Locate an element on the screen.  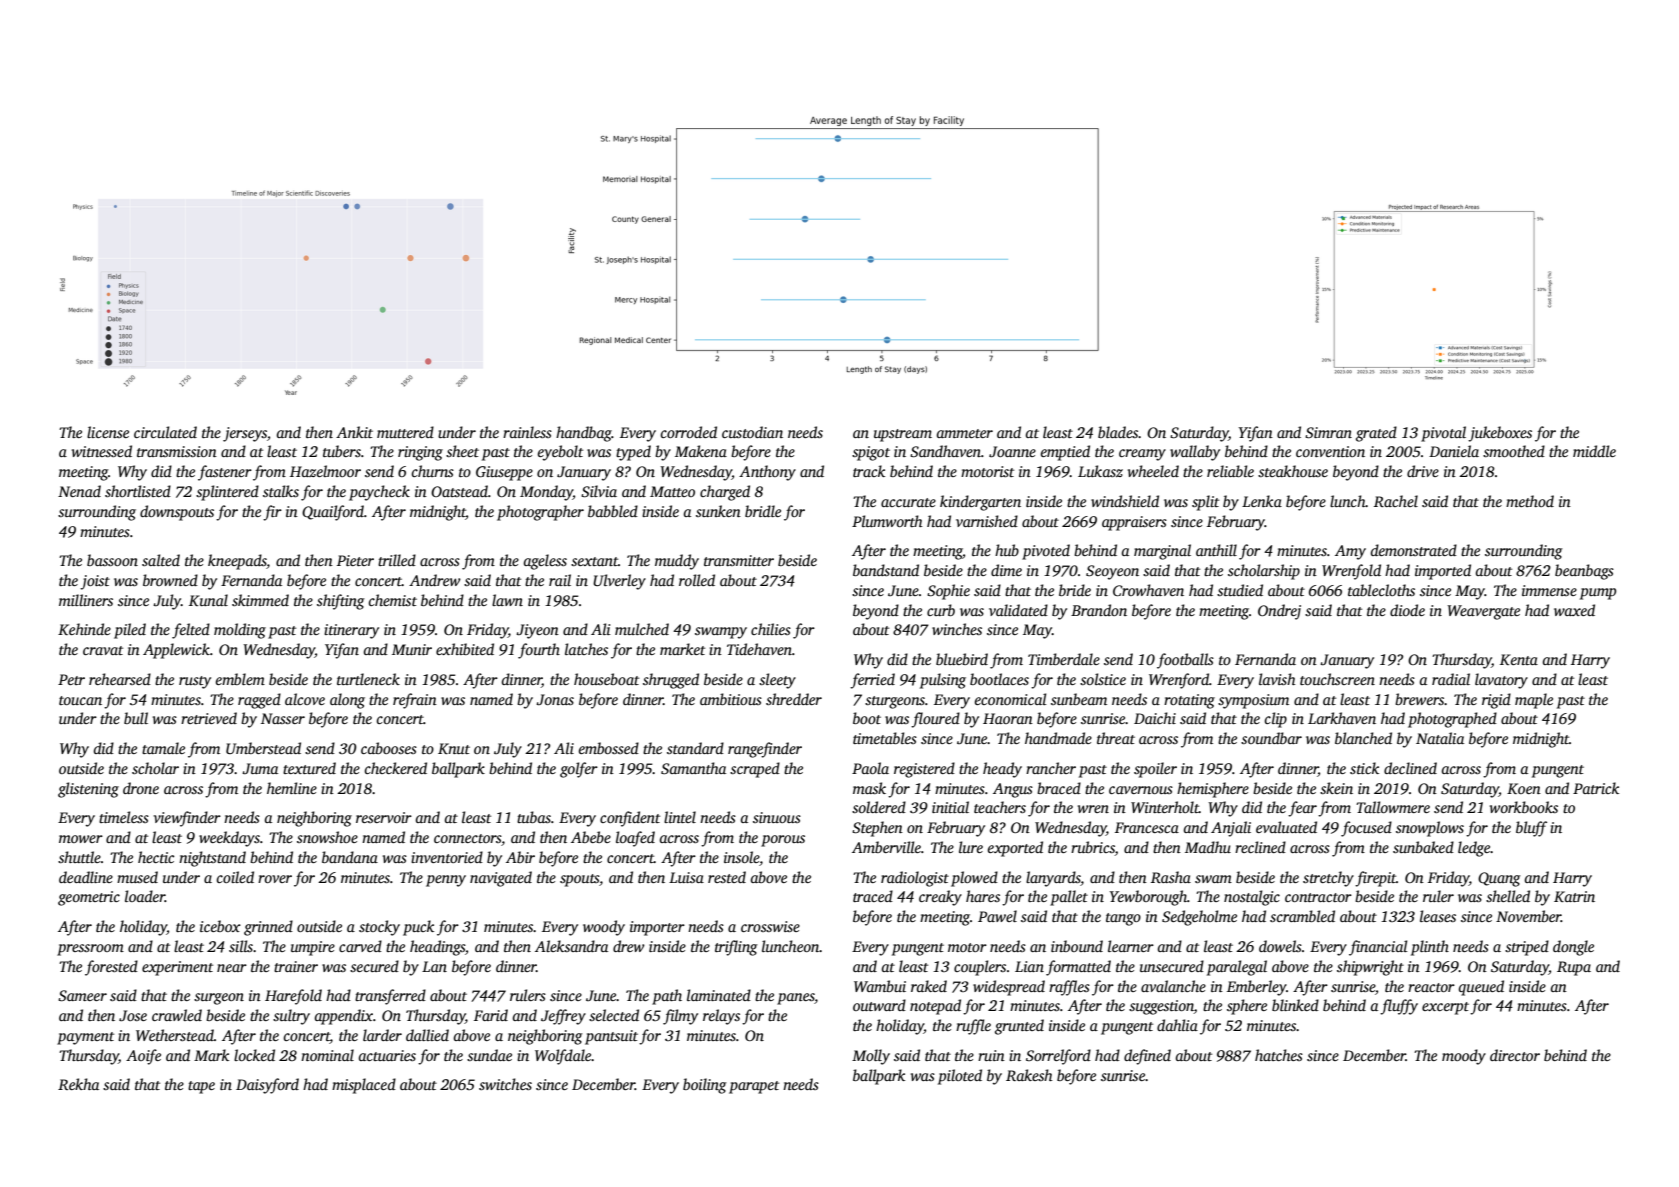
middle is located at coordinates (1594, 451).
